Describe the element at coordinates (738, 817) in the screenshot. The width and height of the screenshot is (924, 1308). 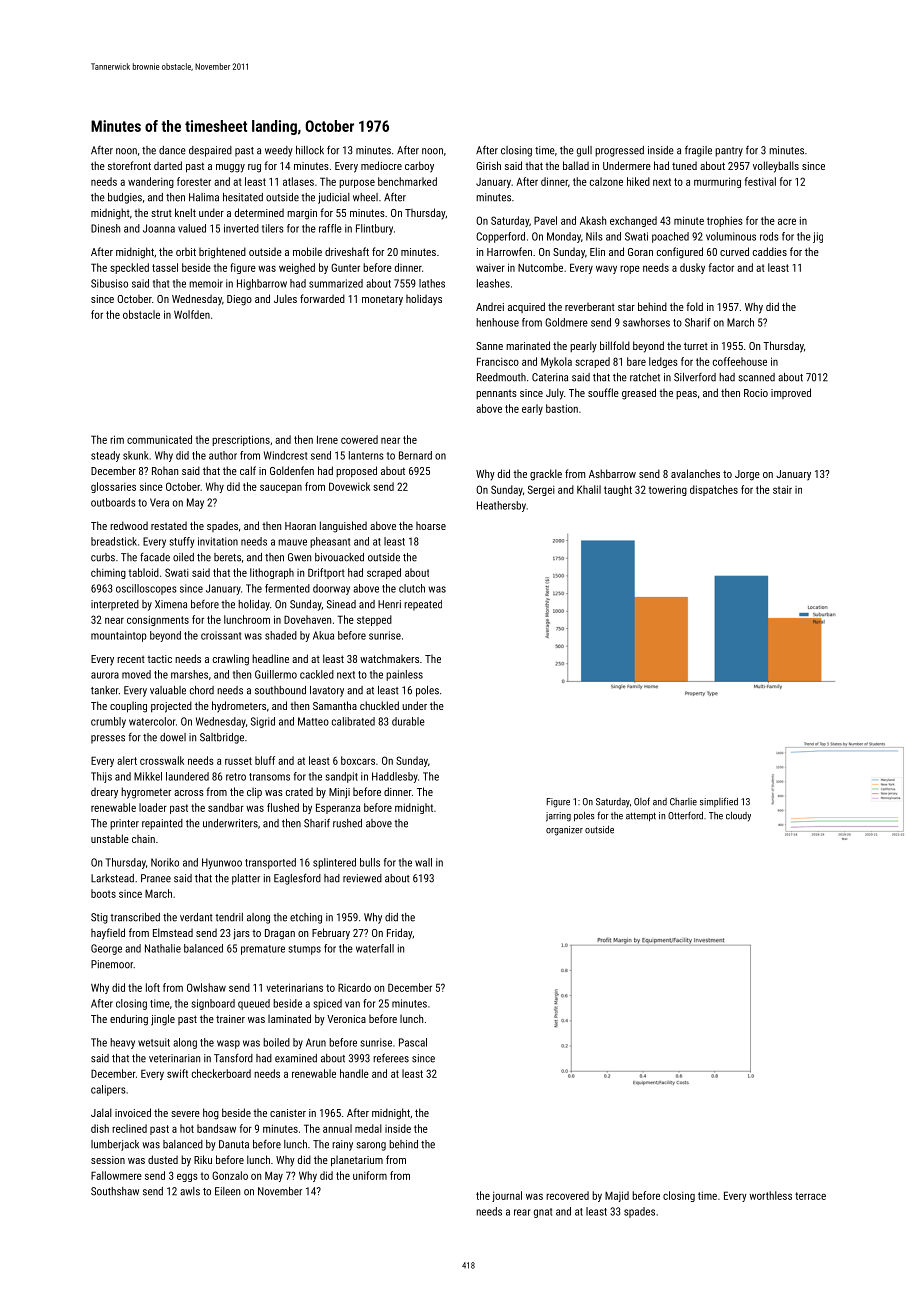
I see `cloudy` at that location.
